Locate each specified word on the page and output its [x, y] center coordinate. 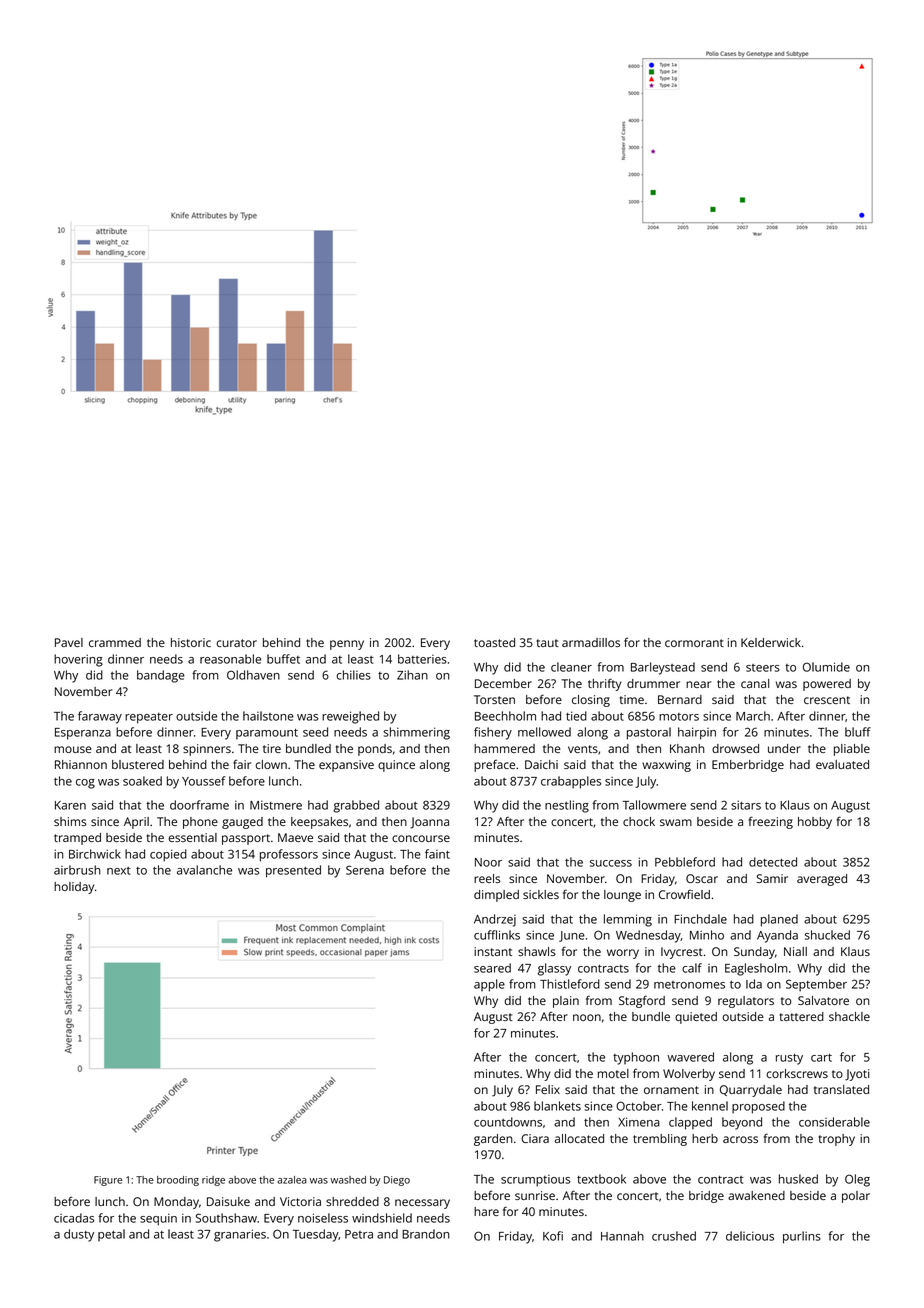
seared [492, 968]
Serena [365, 870]
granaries [240, 1235]
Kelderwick [771, 642]
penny [347, 645]
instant [493, 951]
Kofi [553, 1236]
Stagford [642, 1001]
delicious [750, 1236]
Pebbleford [685, 862]
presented [293, 871]
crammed [115, 642]
